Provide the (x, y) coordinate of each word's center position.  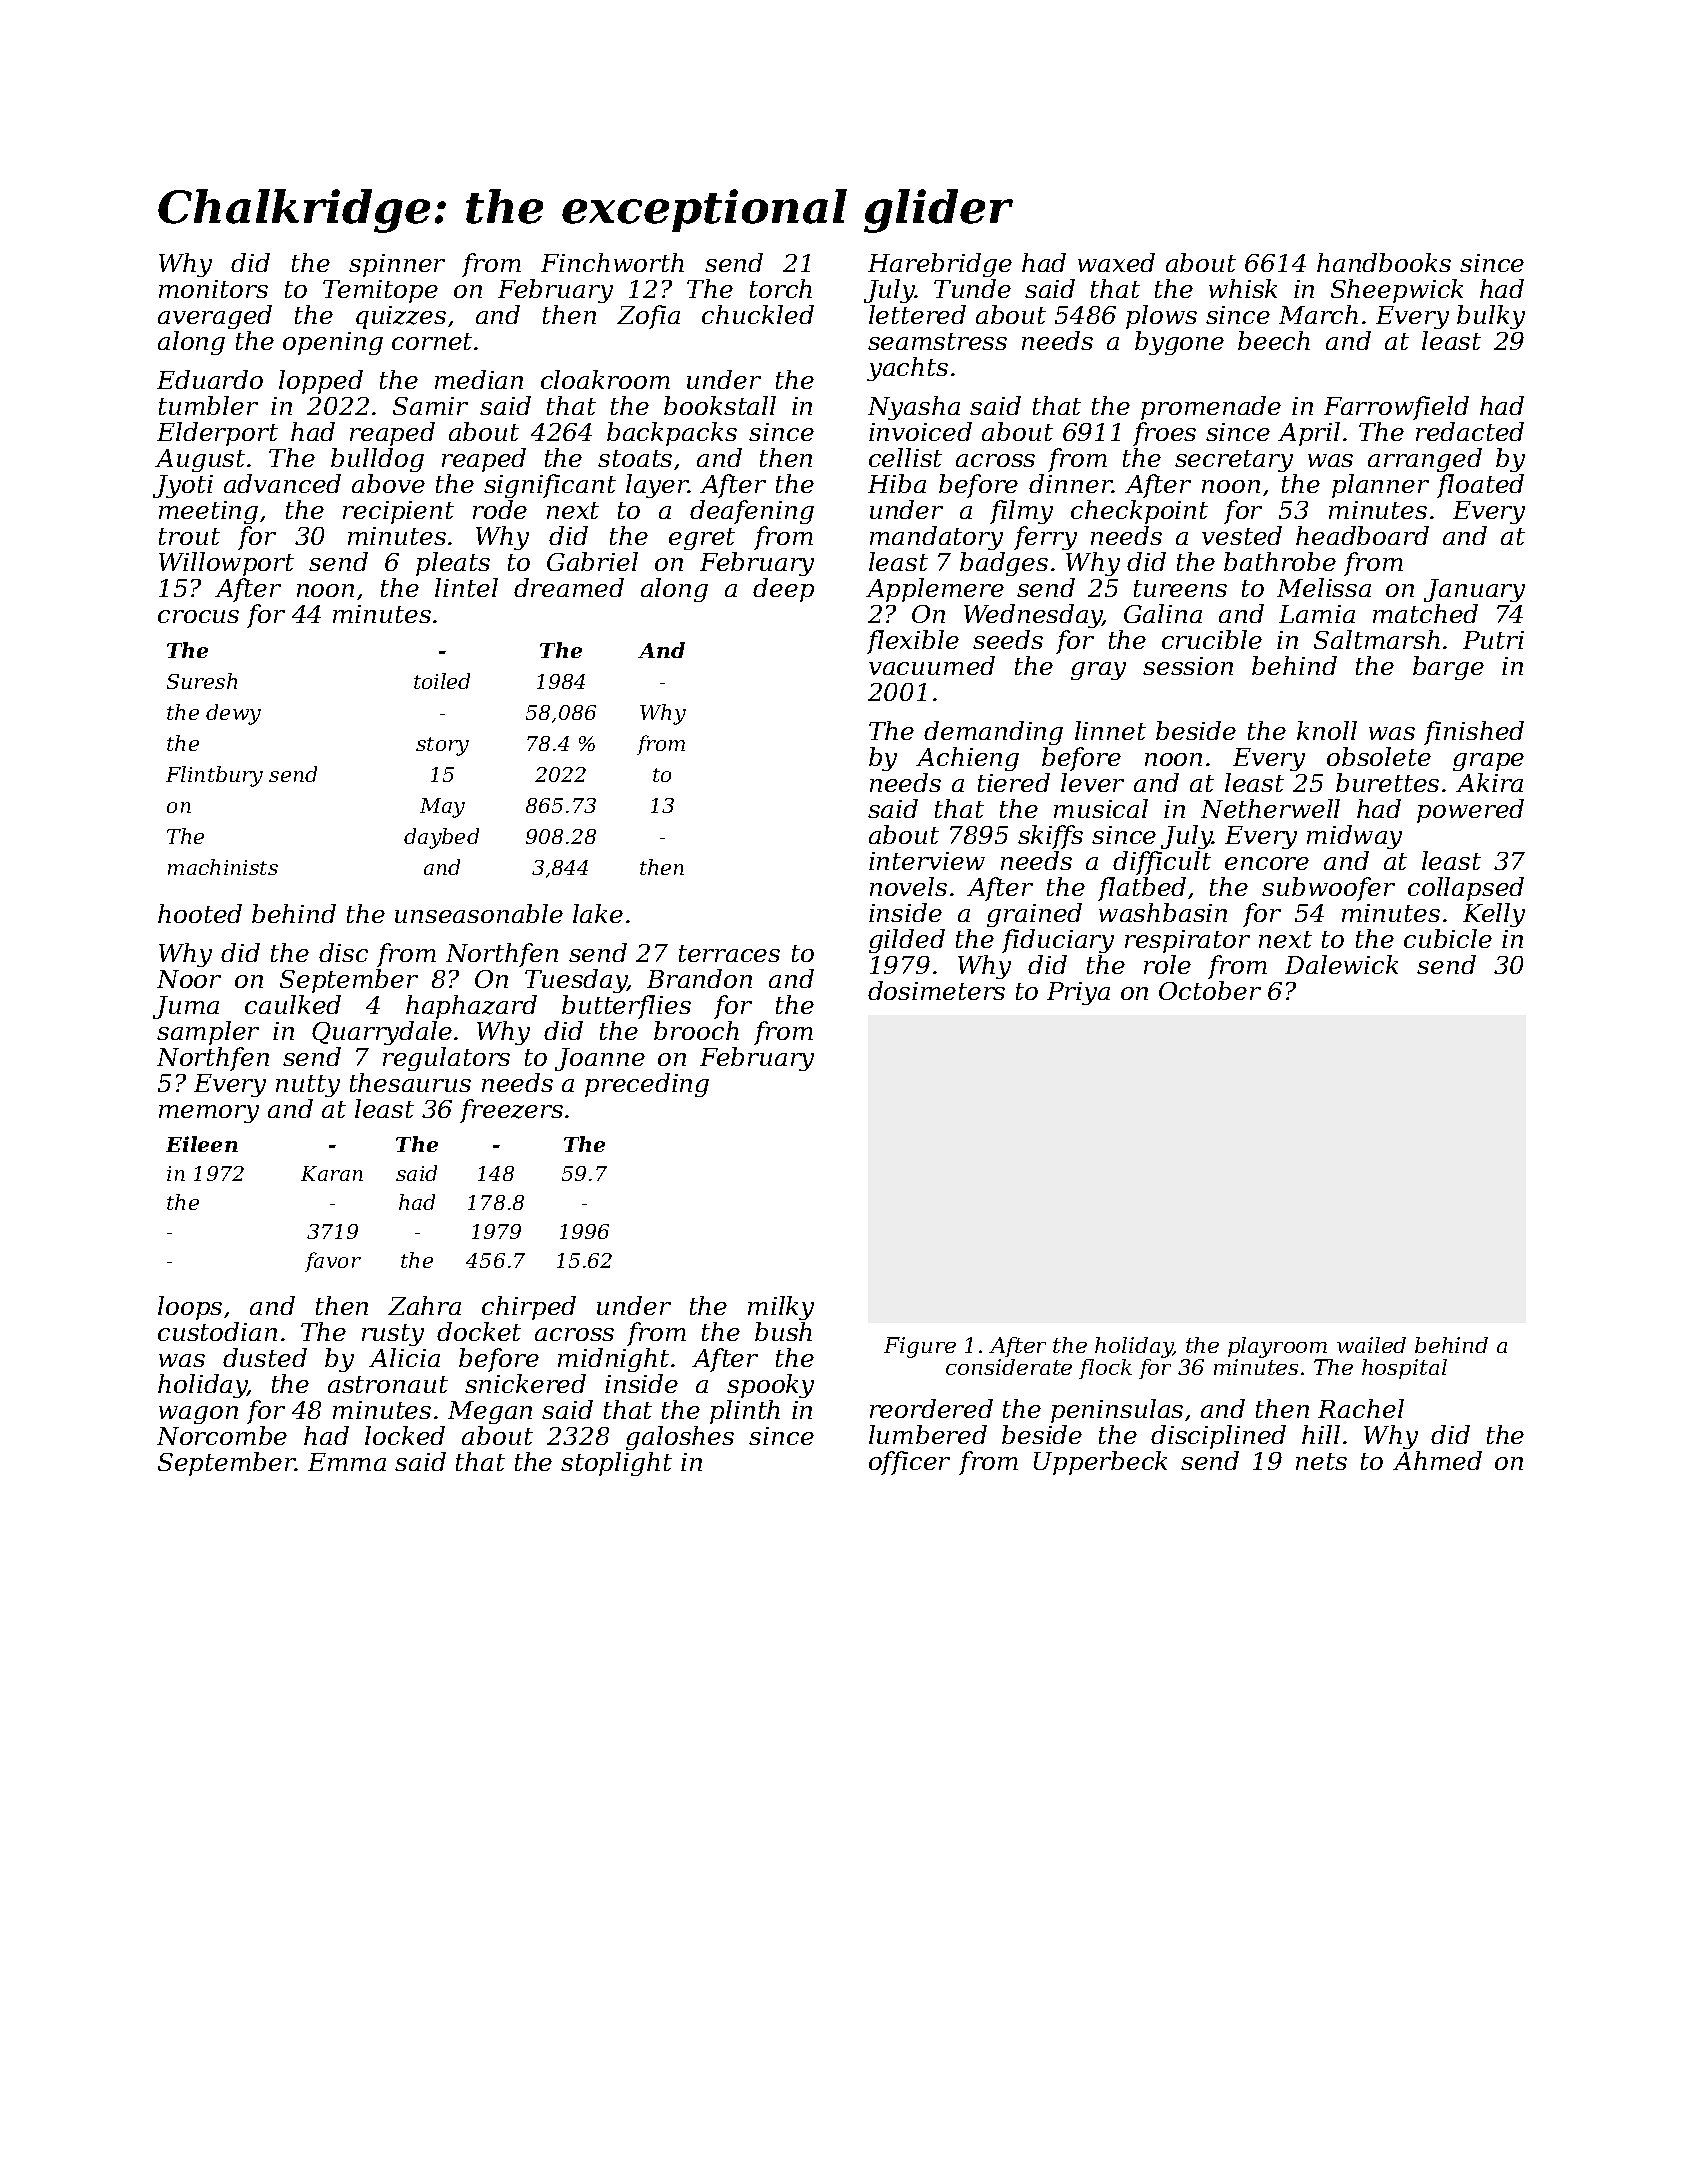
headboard (1362, 535)
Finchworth (612, 262)
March (1318, 314)
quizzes (401, 317)
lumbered (928, 1434)
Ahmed (1437, 1460)
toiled (442, 681)
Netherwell (1270, 808)
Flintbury (214, 776)
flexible (913, 642)
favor (333, 1262)
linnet (1110, 730)
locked (405, 1435)
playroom (1277, 1347)
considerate (1009, 1367)
